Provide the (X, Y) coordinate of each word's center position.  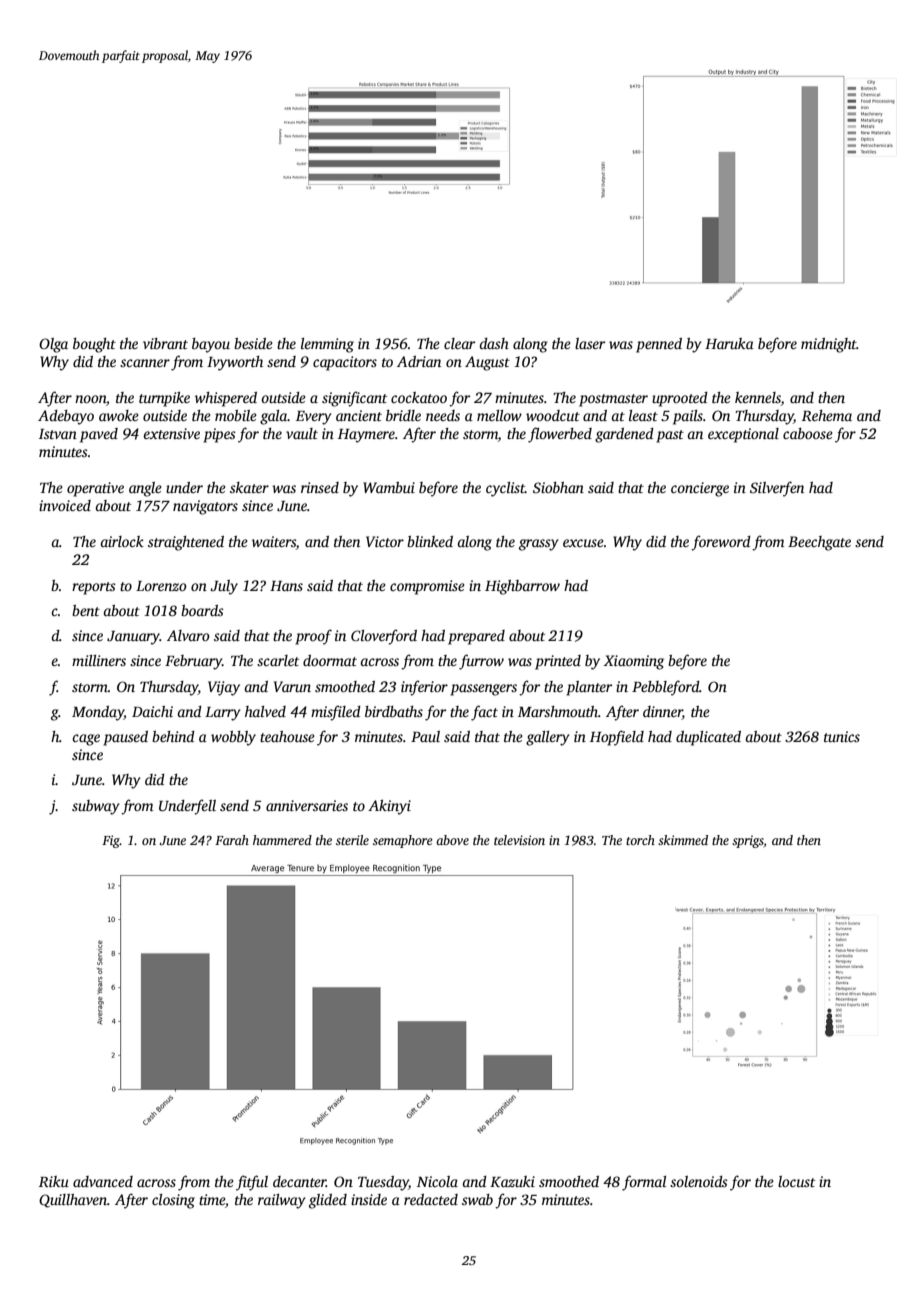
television (519, 840)
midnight (829, 345)
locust (796, 1181)
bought (94, 345)
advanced (103, 1181)
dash (494, 343)
